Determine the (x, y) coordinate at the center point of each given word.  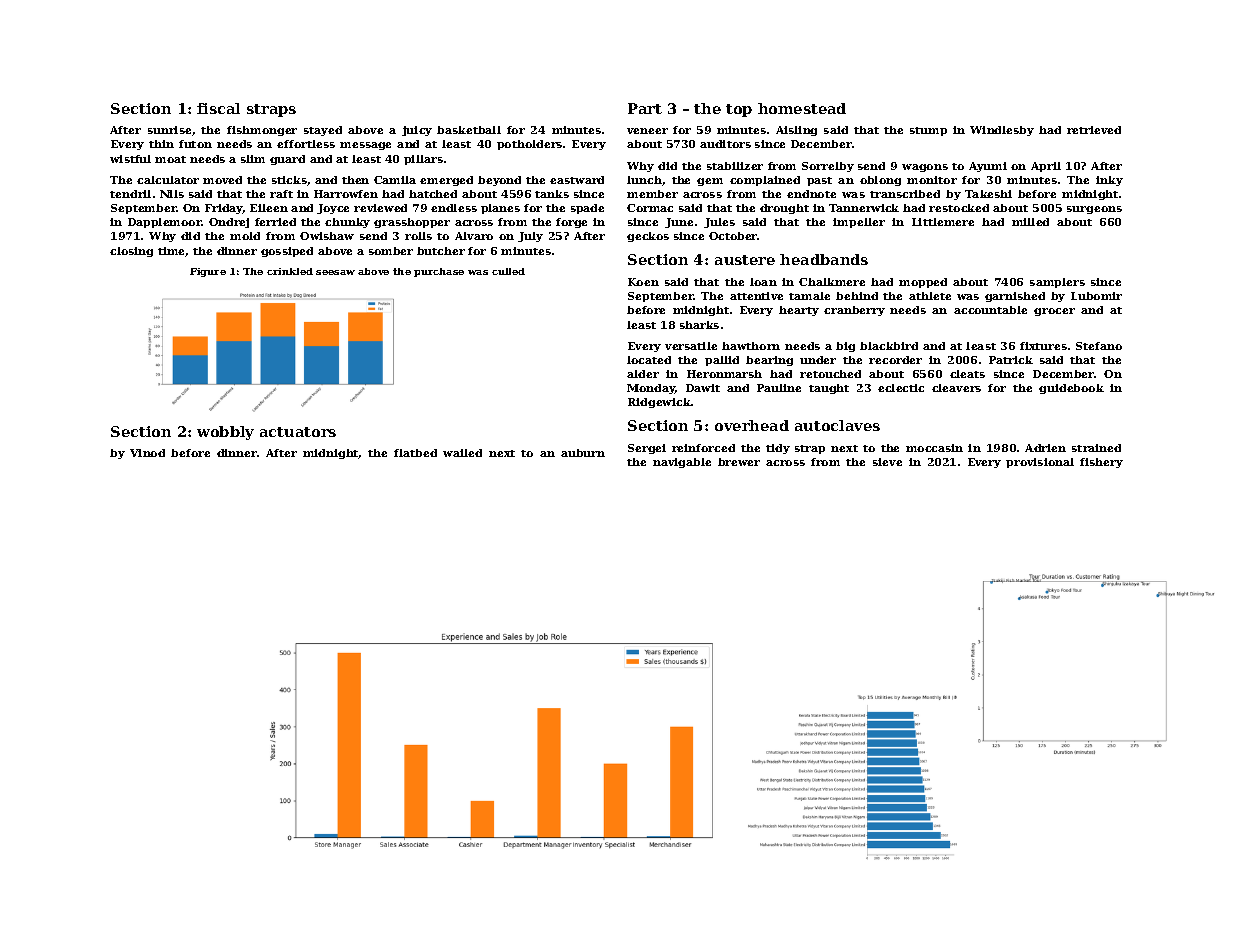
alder (643, 374)
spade (587, 209)
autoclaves (837, 425)
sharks (699, 325)
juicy (417, 131)
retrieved (1094, 130)
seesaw (335, 272)
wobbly (225, 433)
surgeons (1094, 210)
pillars (423, 160)
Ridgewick (659, 403)
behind (857, 296)
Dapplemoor (165, 223)
